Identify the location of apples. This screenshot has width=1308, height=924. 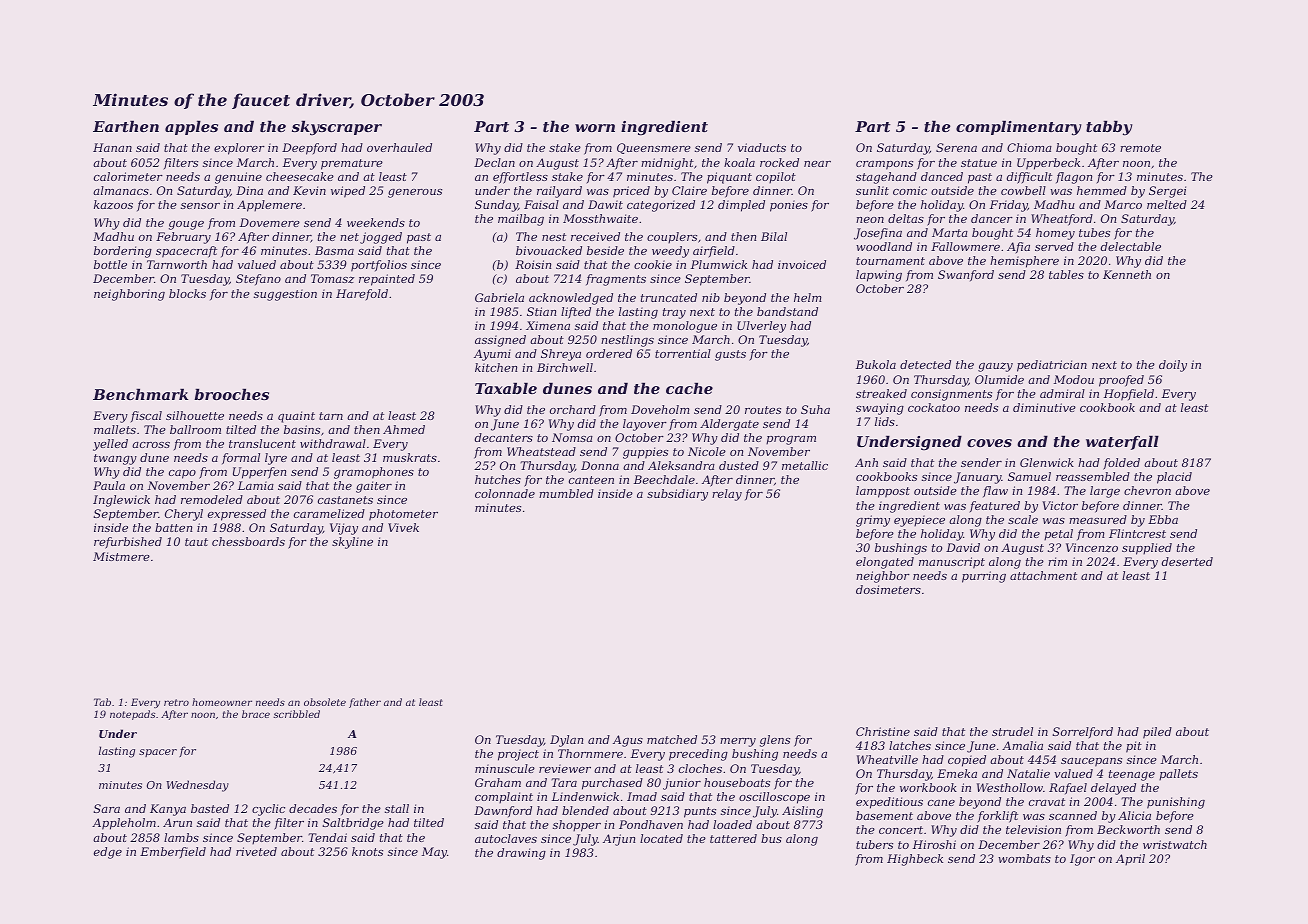
(191, 128).
